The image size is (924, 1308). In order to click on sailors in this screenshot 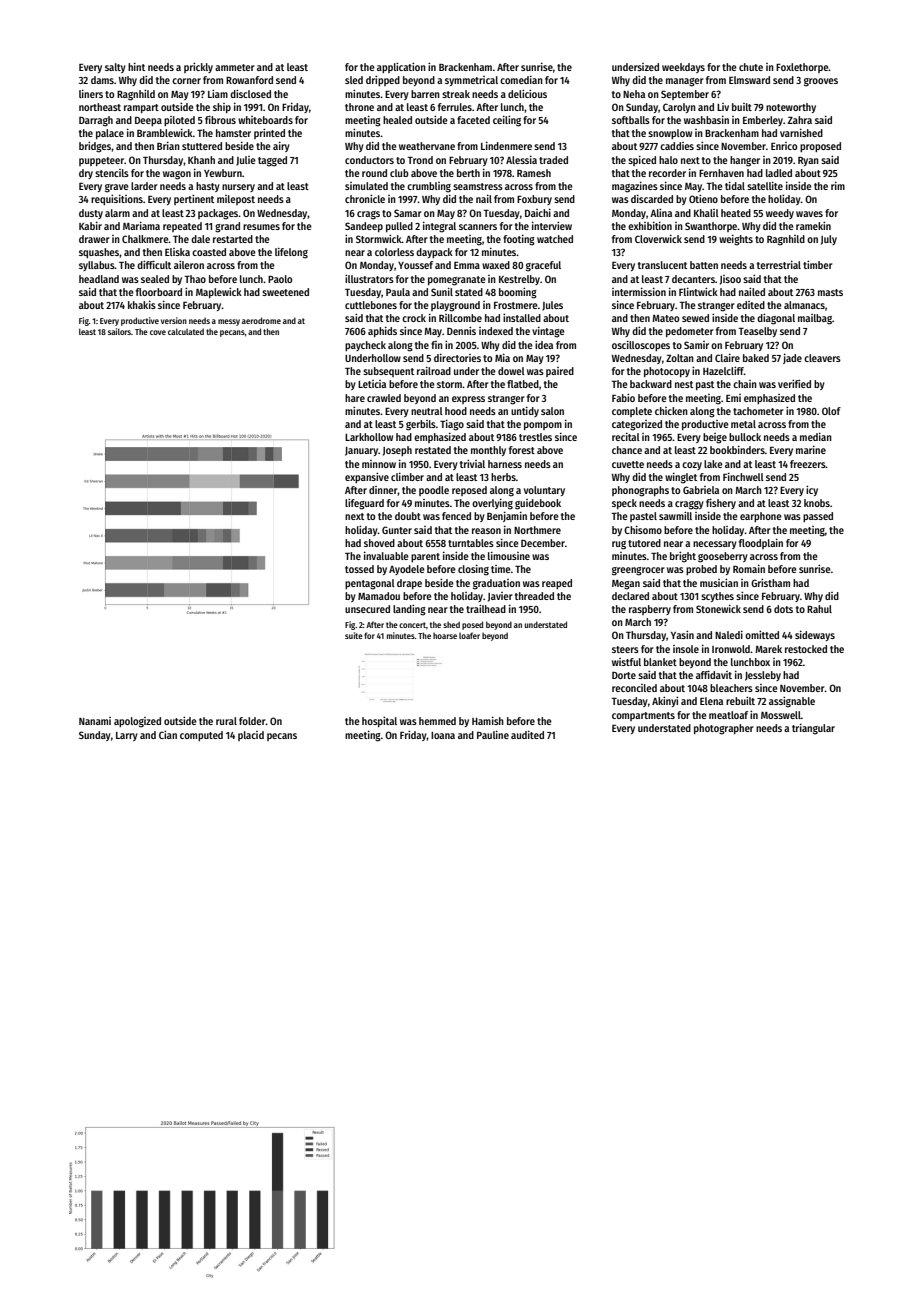, I will do `click(119, 331)`.
